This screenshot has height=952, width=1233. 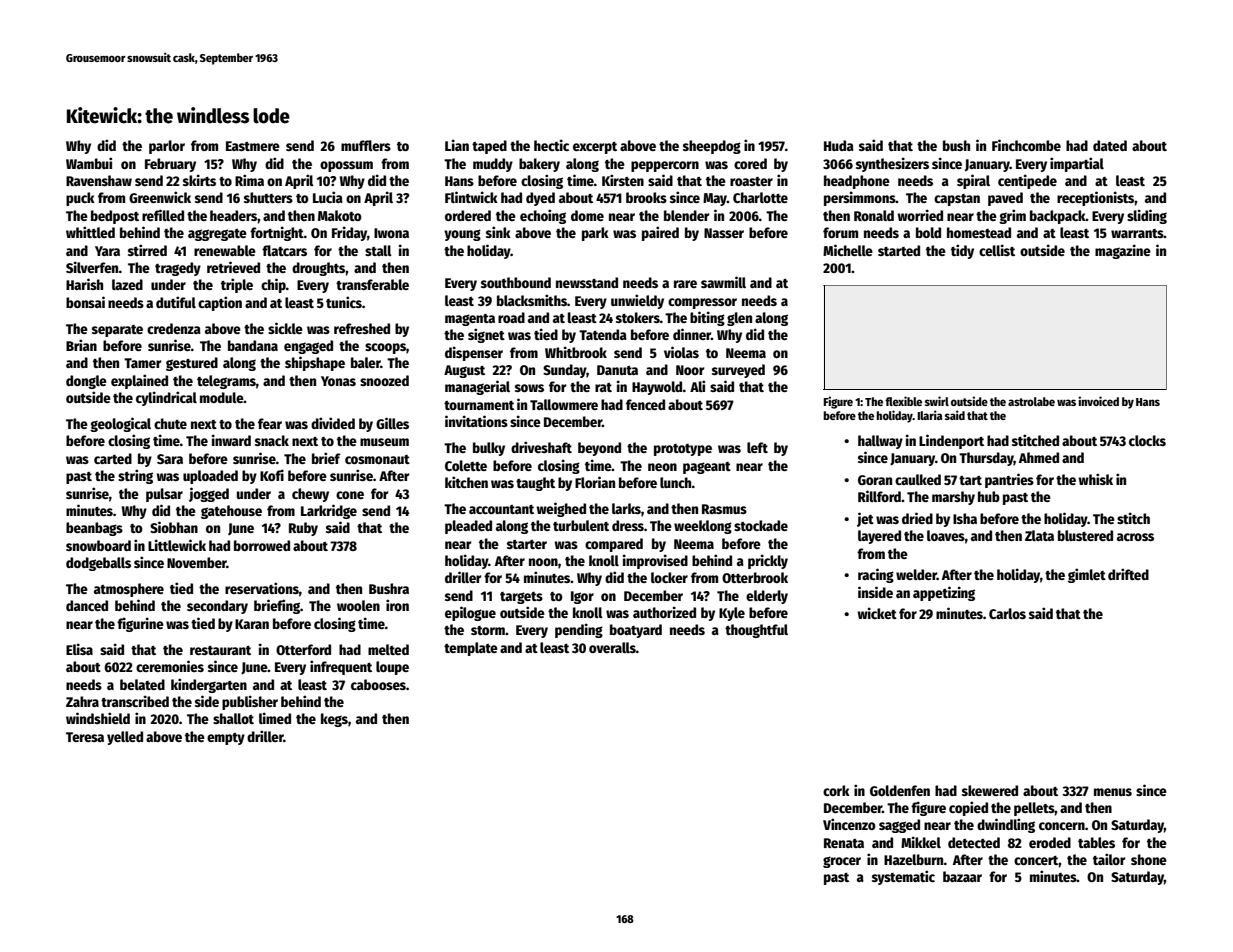 I want to click on whittled, so click(x=90, y=232).
